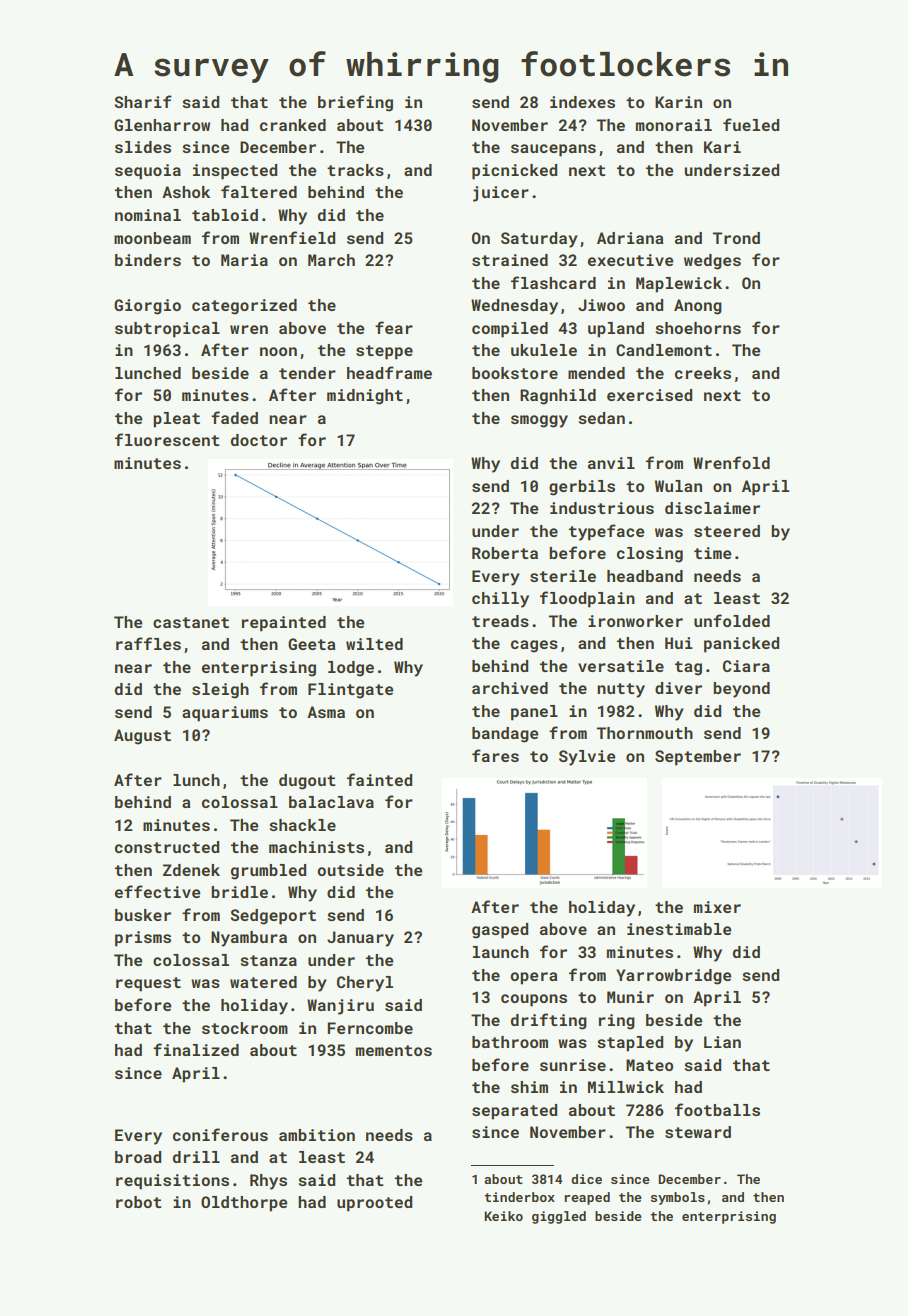 This image has height=1316, width=908. I want to click on inestimable, so click(679, 929).
